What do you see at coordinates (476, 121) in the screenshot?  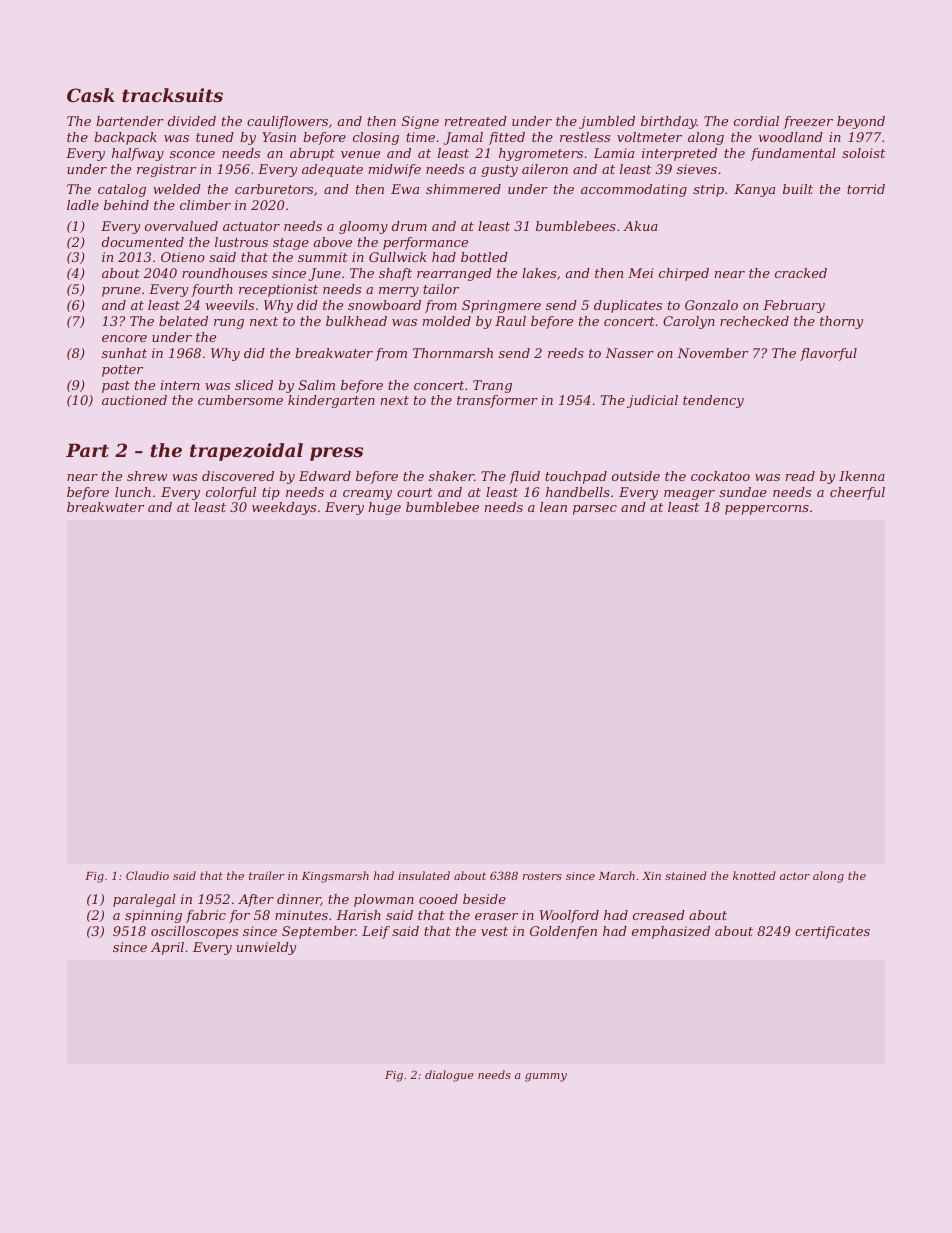 I see `retreated` at bounding box center [476, 121].
